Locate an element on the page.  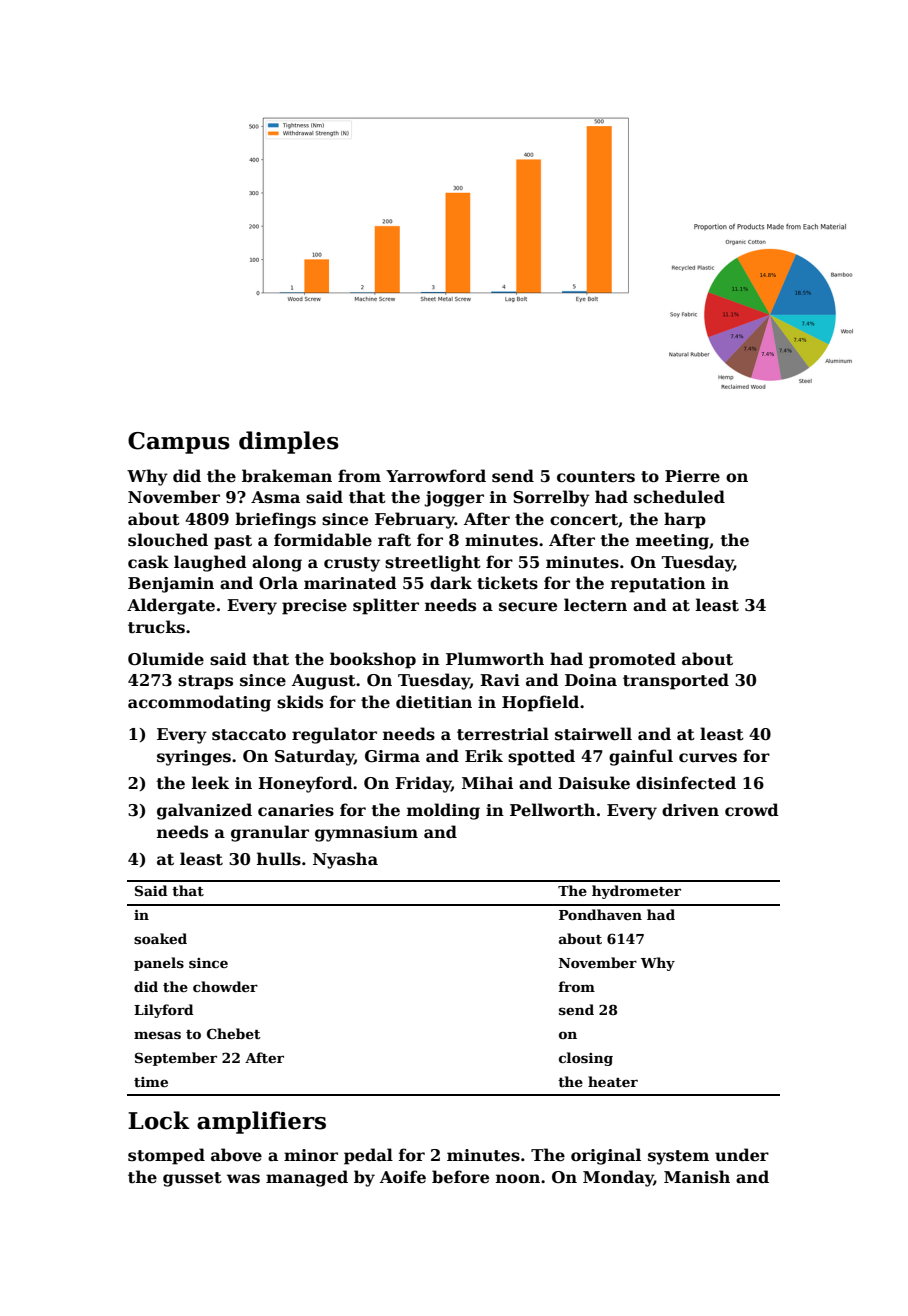
Yarrowford is located at coordinates (436, 476).
